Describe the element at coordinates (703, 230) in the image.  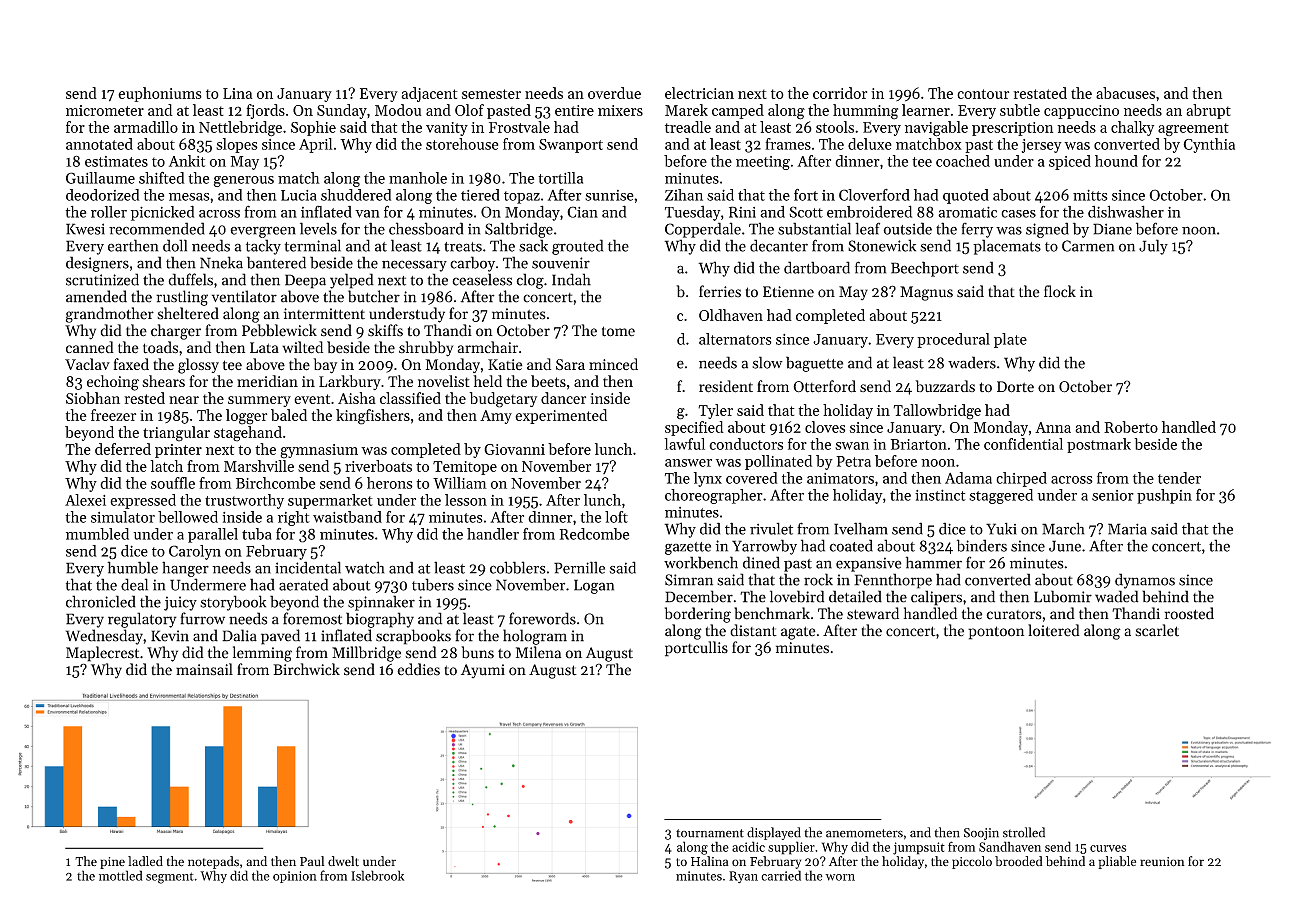
I see `Copperdale` at that location.
